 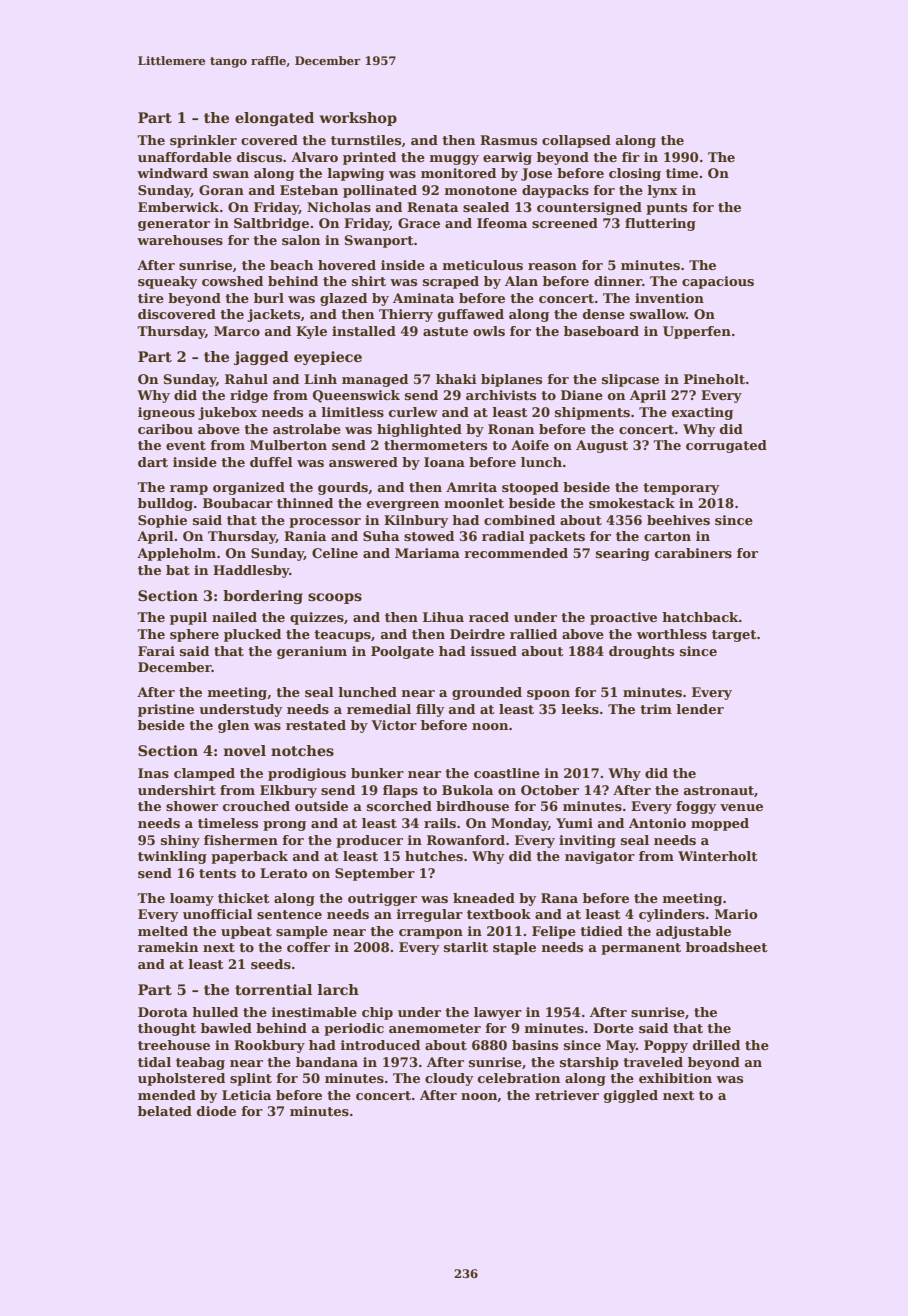 I want to click on Mario, so click(x=736, y=914).
